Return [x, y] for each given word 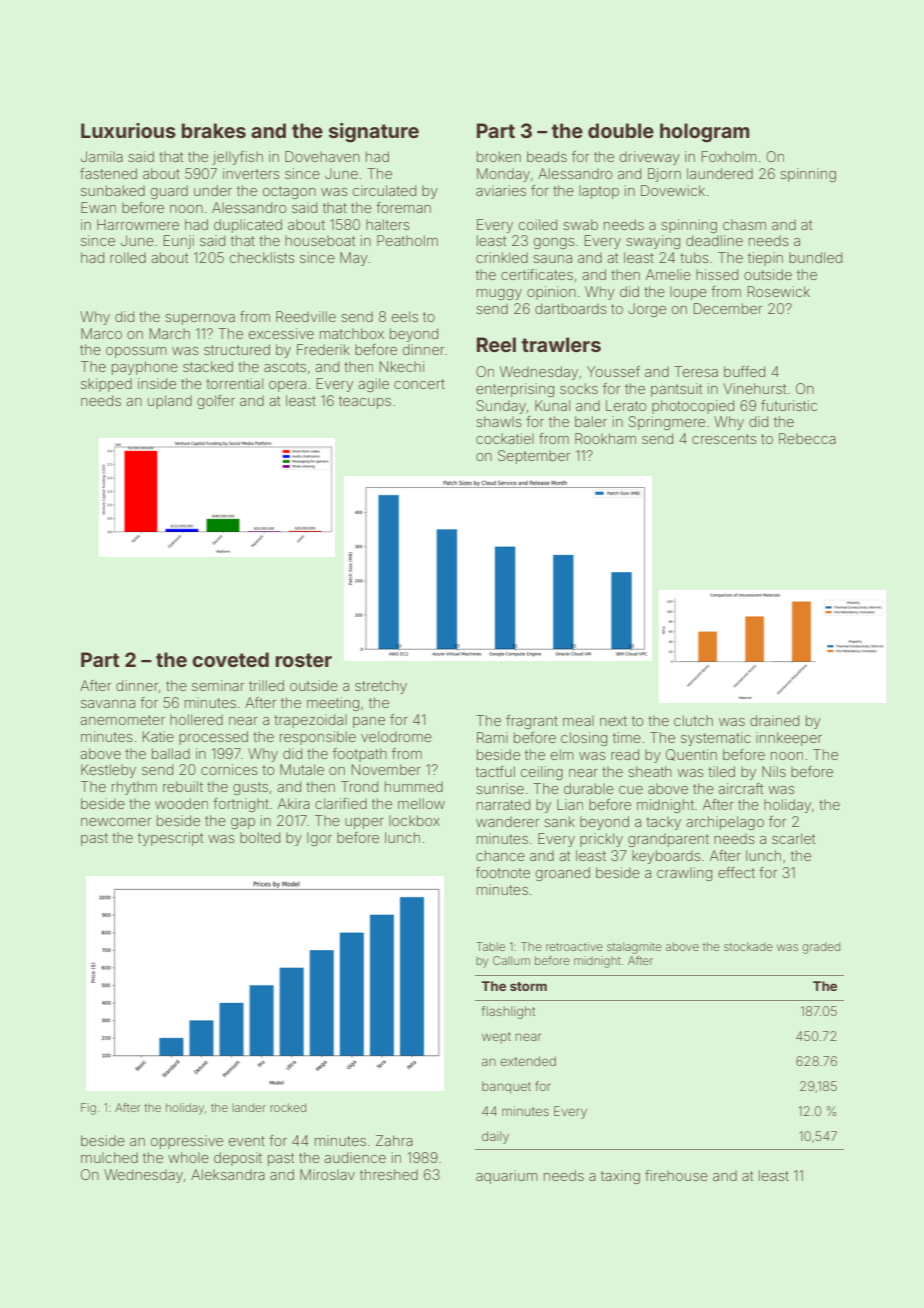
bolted [260, 837]
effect [736, 872]
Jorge [647, 310]
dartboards [571, 308]
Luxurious [128, 130]
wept [496, 1038]
